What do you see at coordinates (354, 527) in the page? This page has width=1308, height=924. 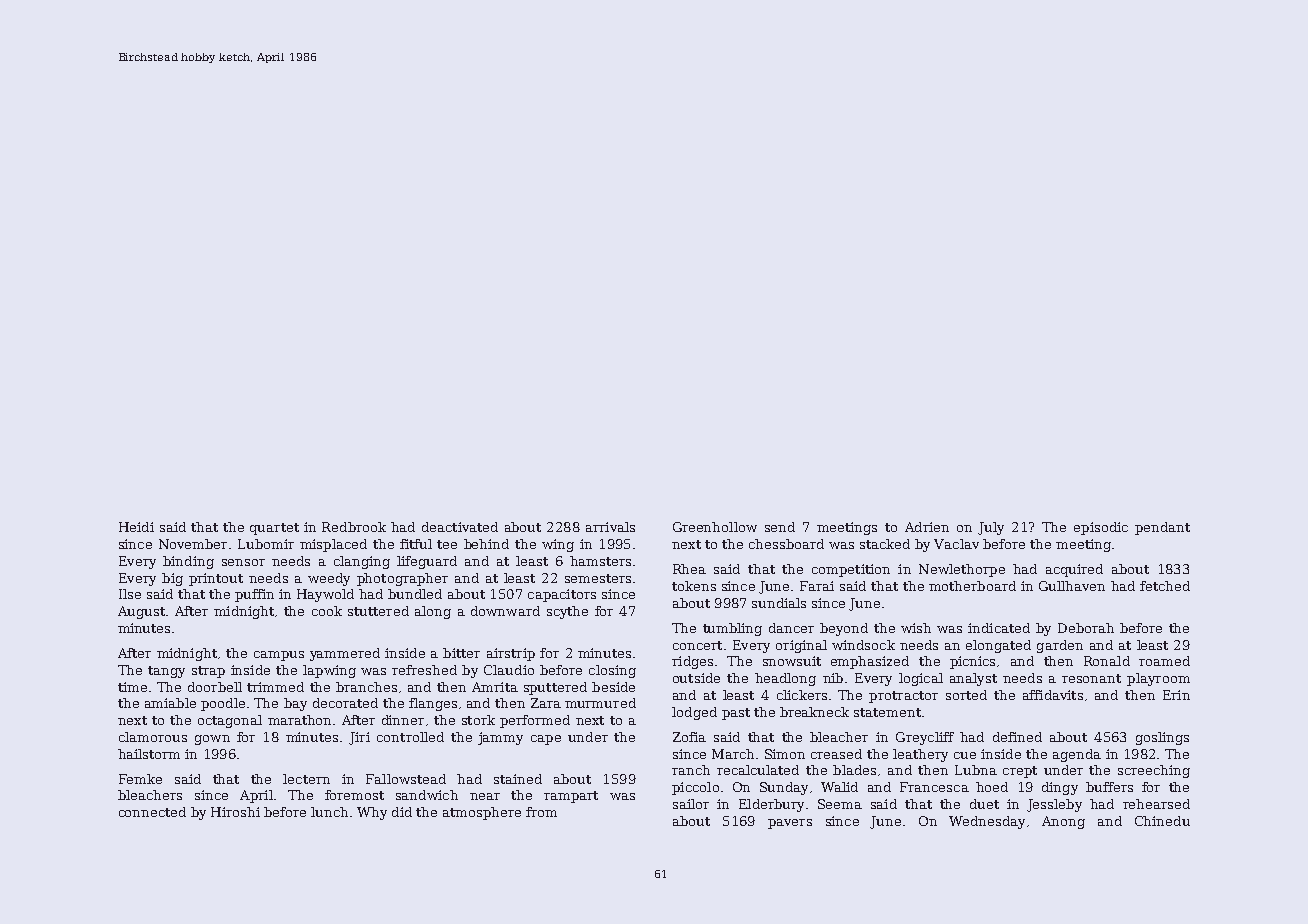 I see `Redbrook` at bounding box center [354, 527].
